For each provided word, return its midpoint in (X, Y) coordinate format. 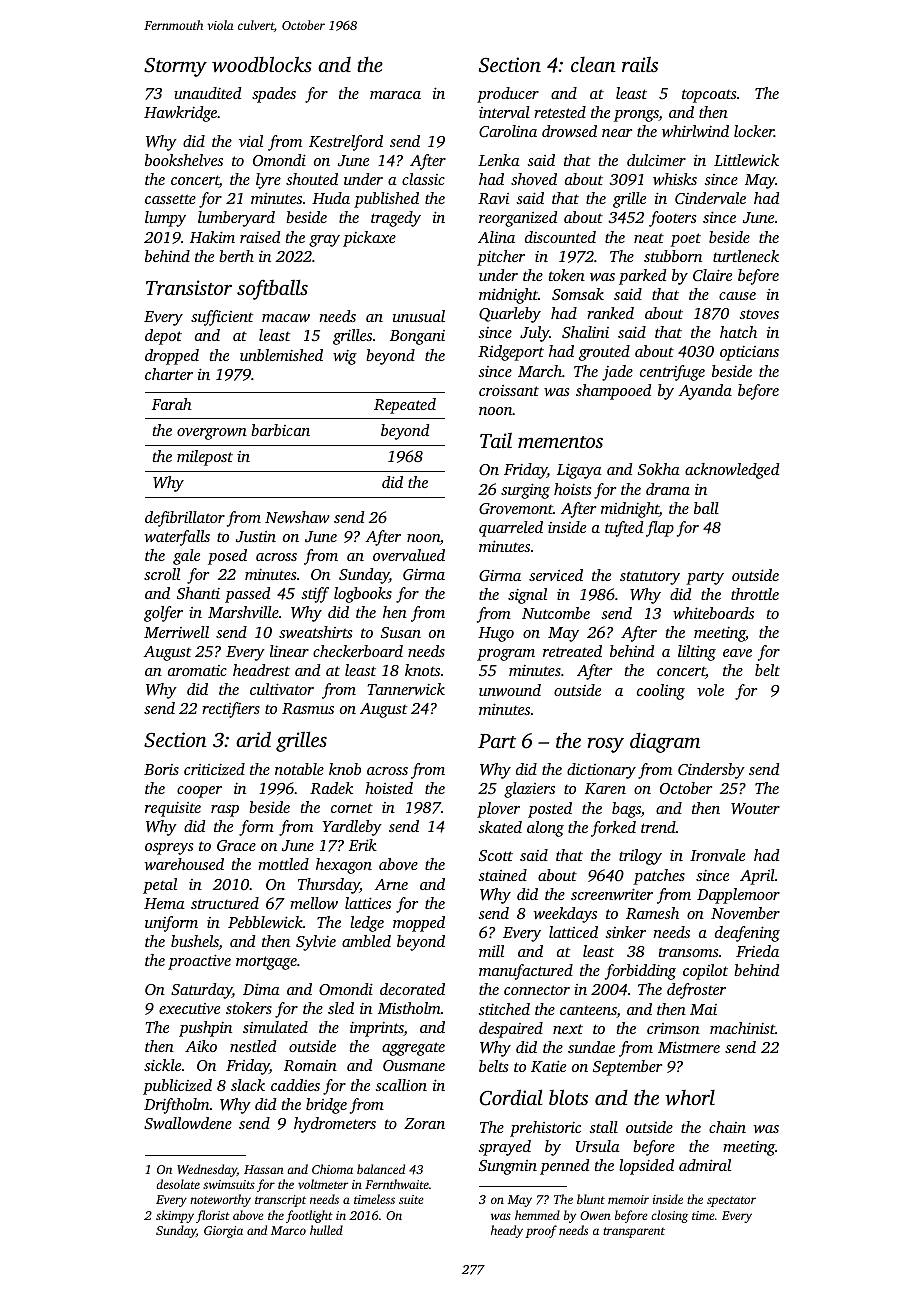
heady (507, 1231)
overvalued (409, 555)
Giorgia (223, 1232)
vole (710, 690)
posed (227, 557)
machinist (742, 1028)
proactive (199, 962)
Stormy (175, 67)
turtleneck (746, 256)
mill (491, 951)
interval (504, 112)
